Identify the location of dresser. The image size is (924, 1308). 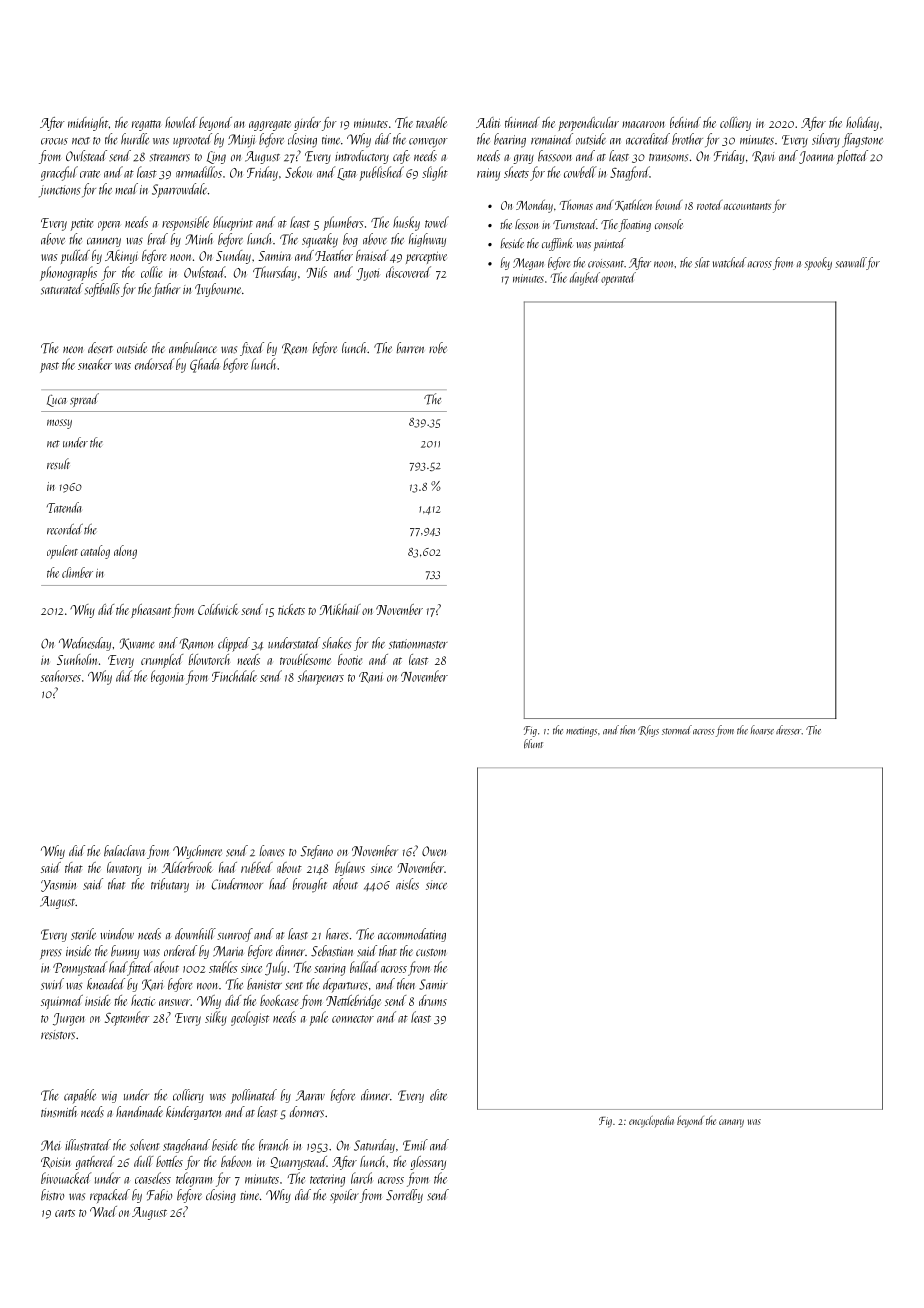
(788, 730).
